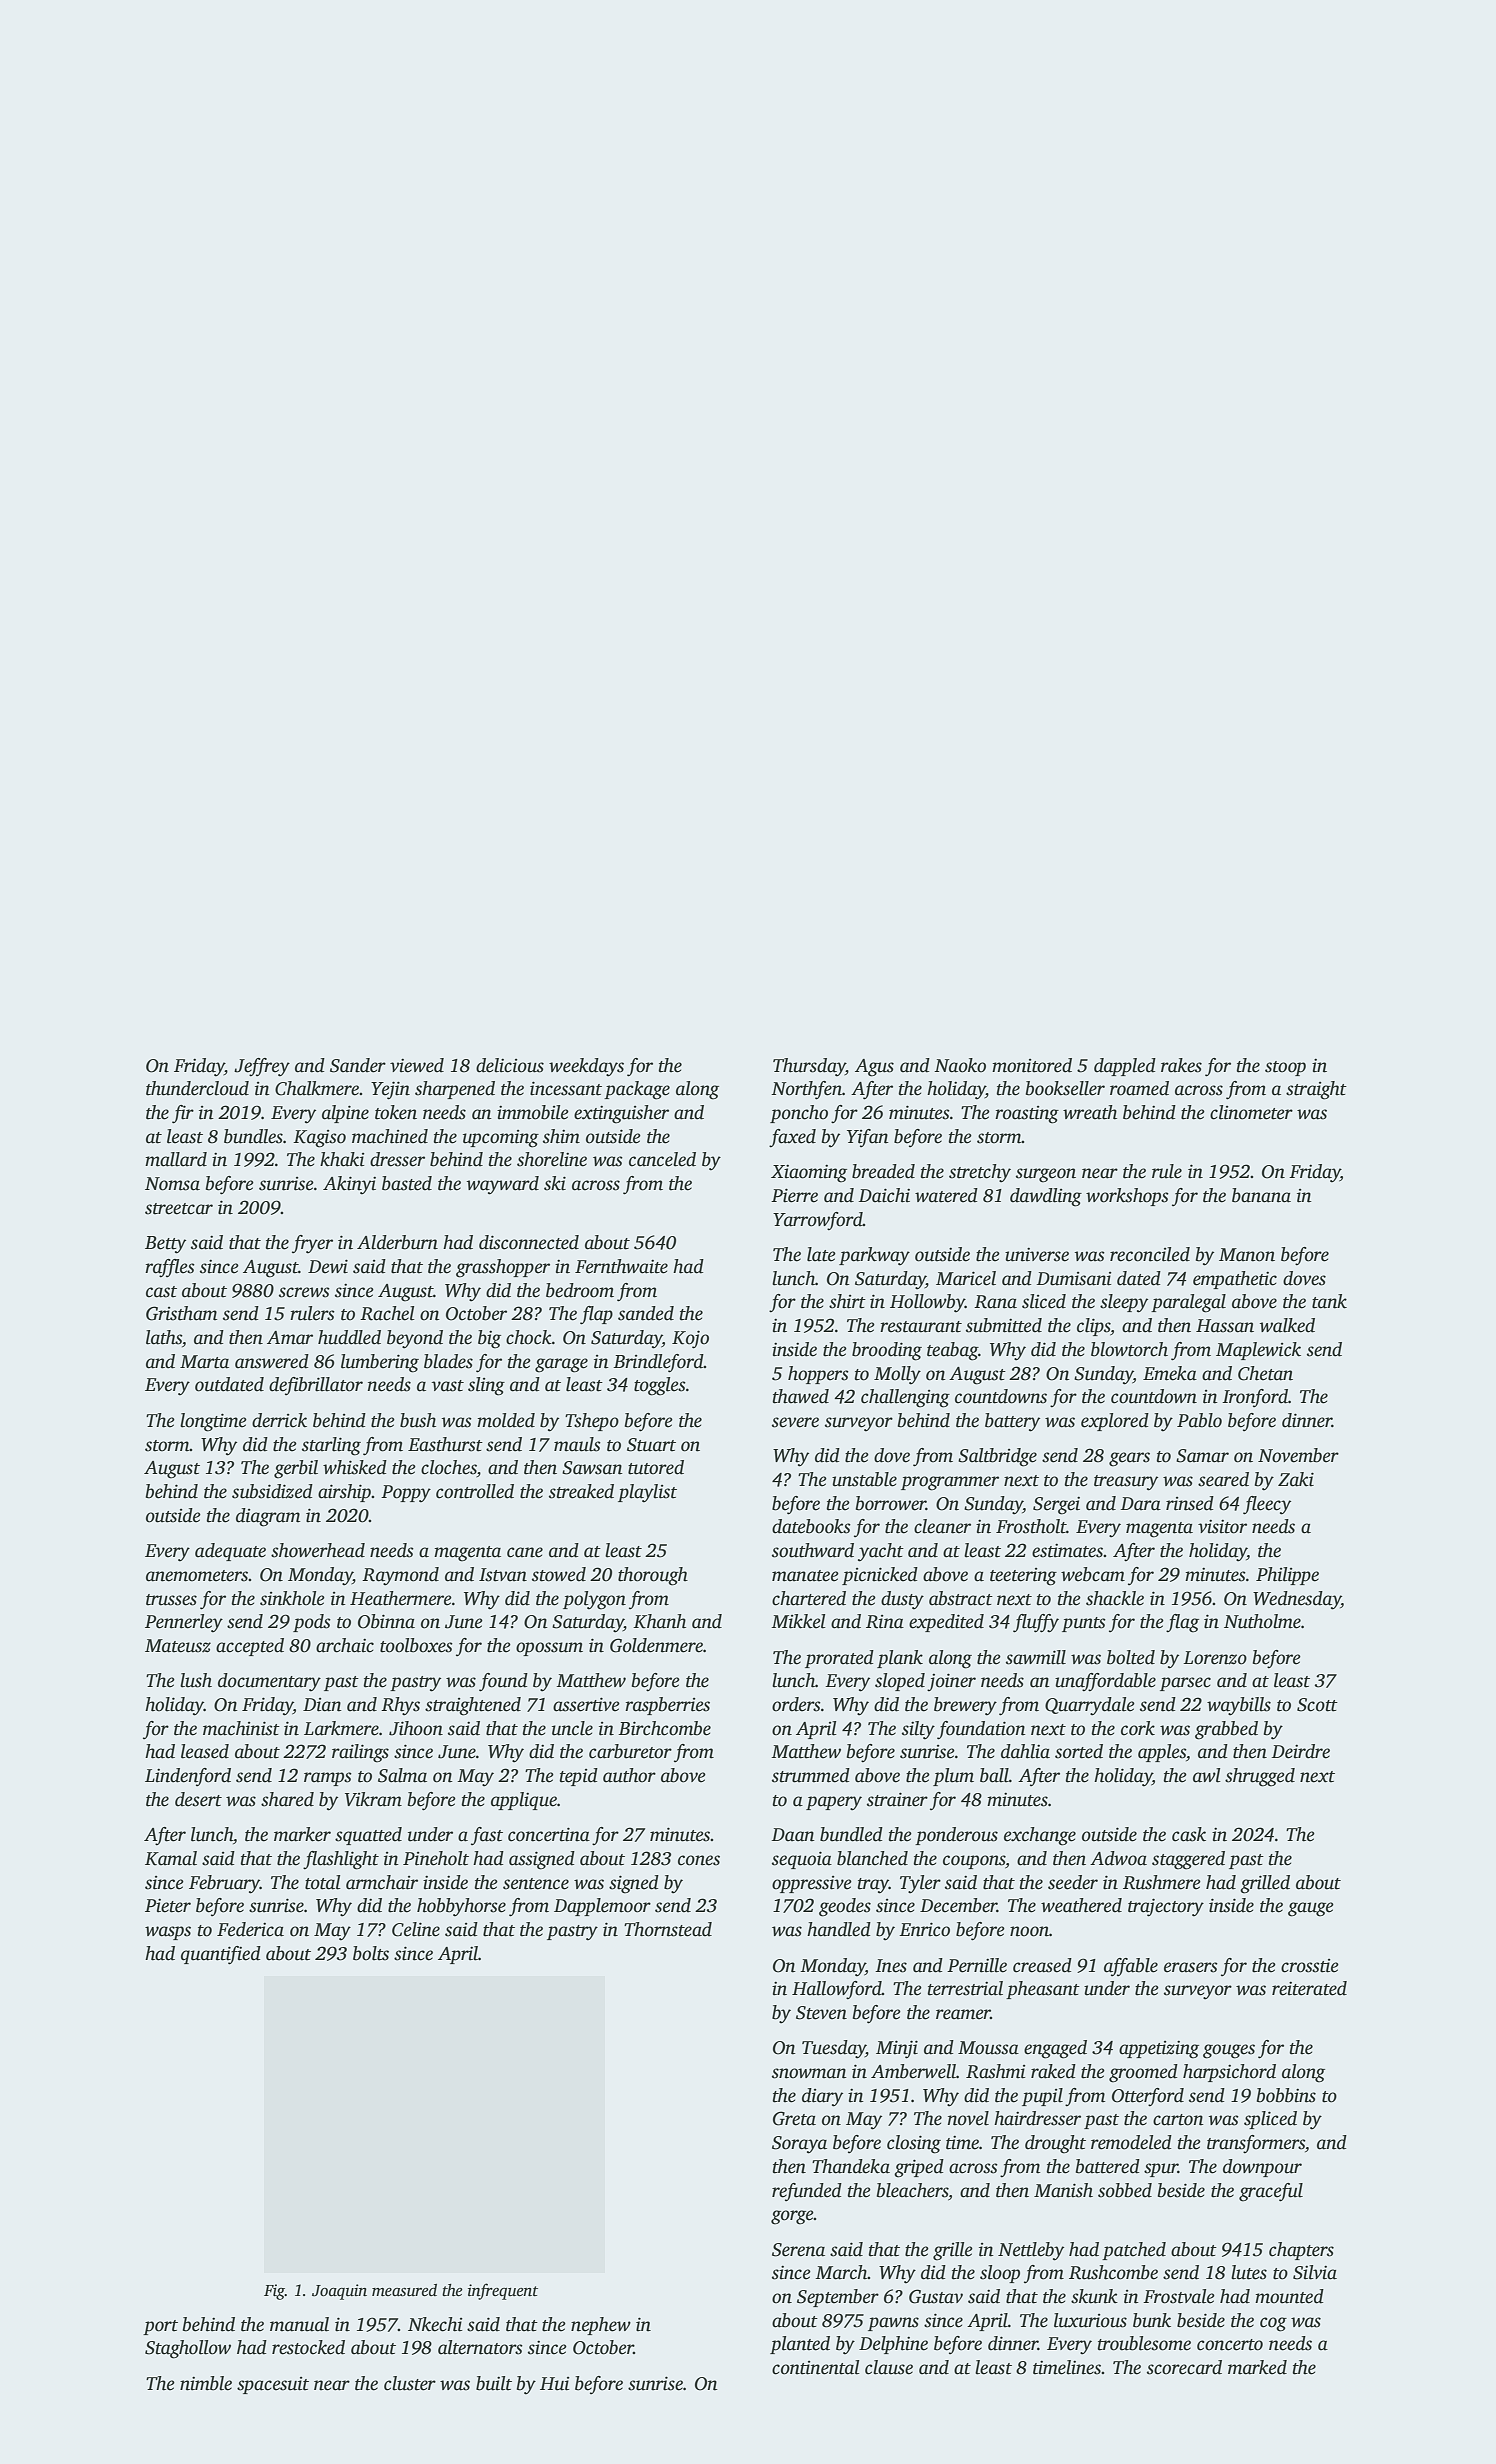 This screenshot has height=2464, width=1496. What do you see at coordinates (889, 2367) in the screenshot?
I see `clause` at bounding box center [889, 2367].
